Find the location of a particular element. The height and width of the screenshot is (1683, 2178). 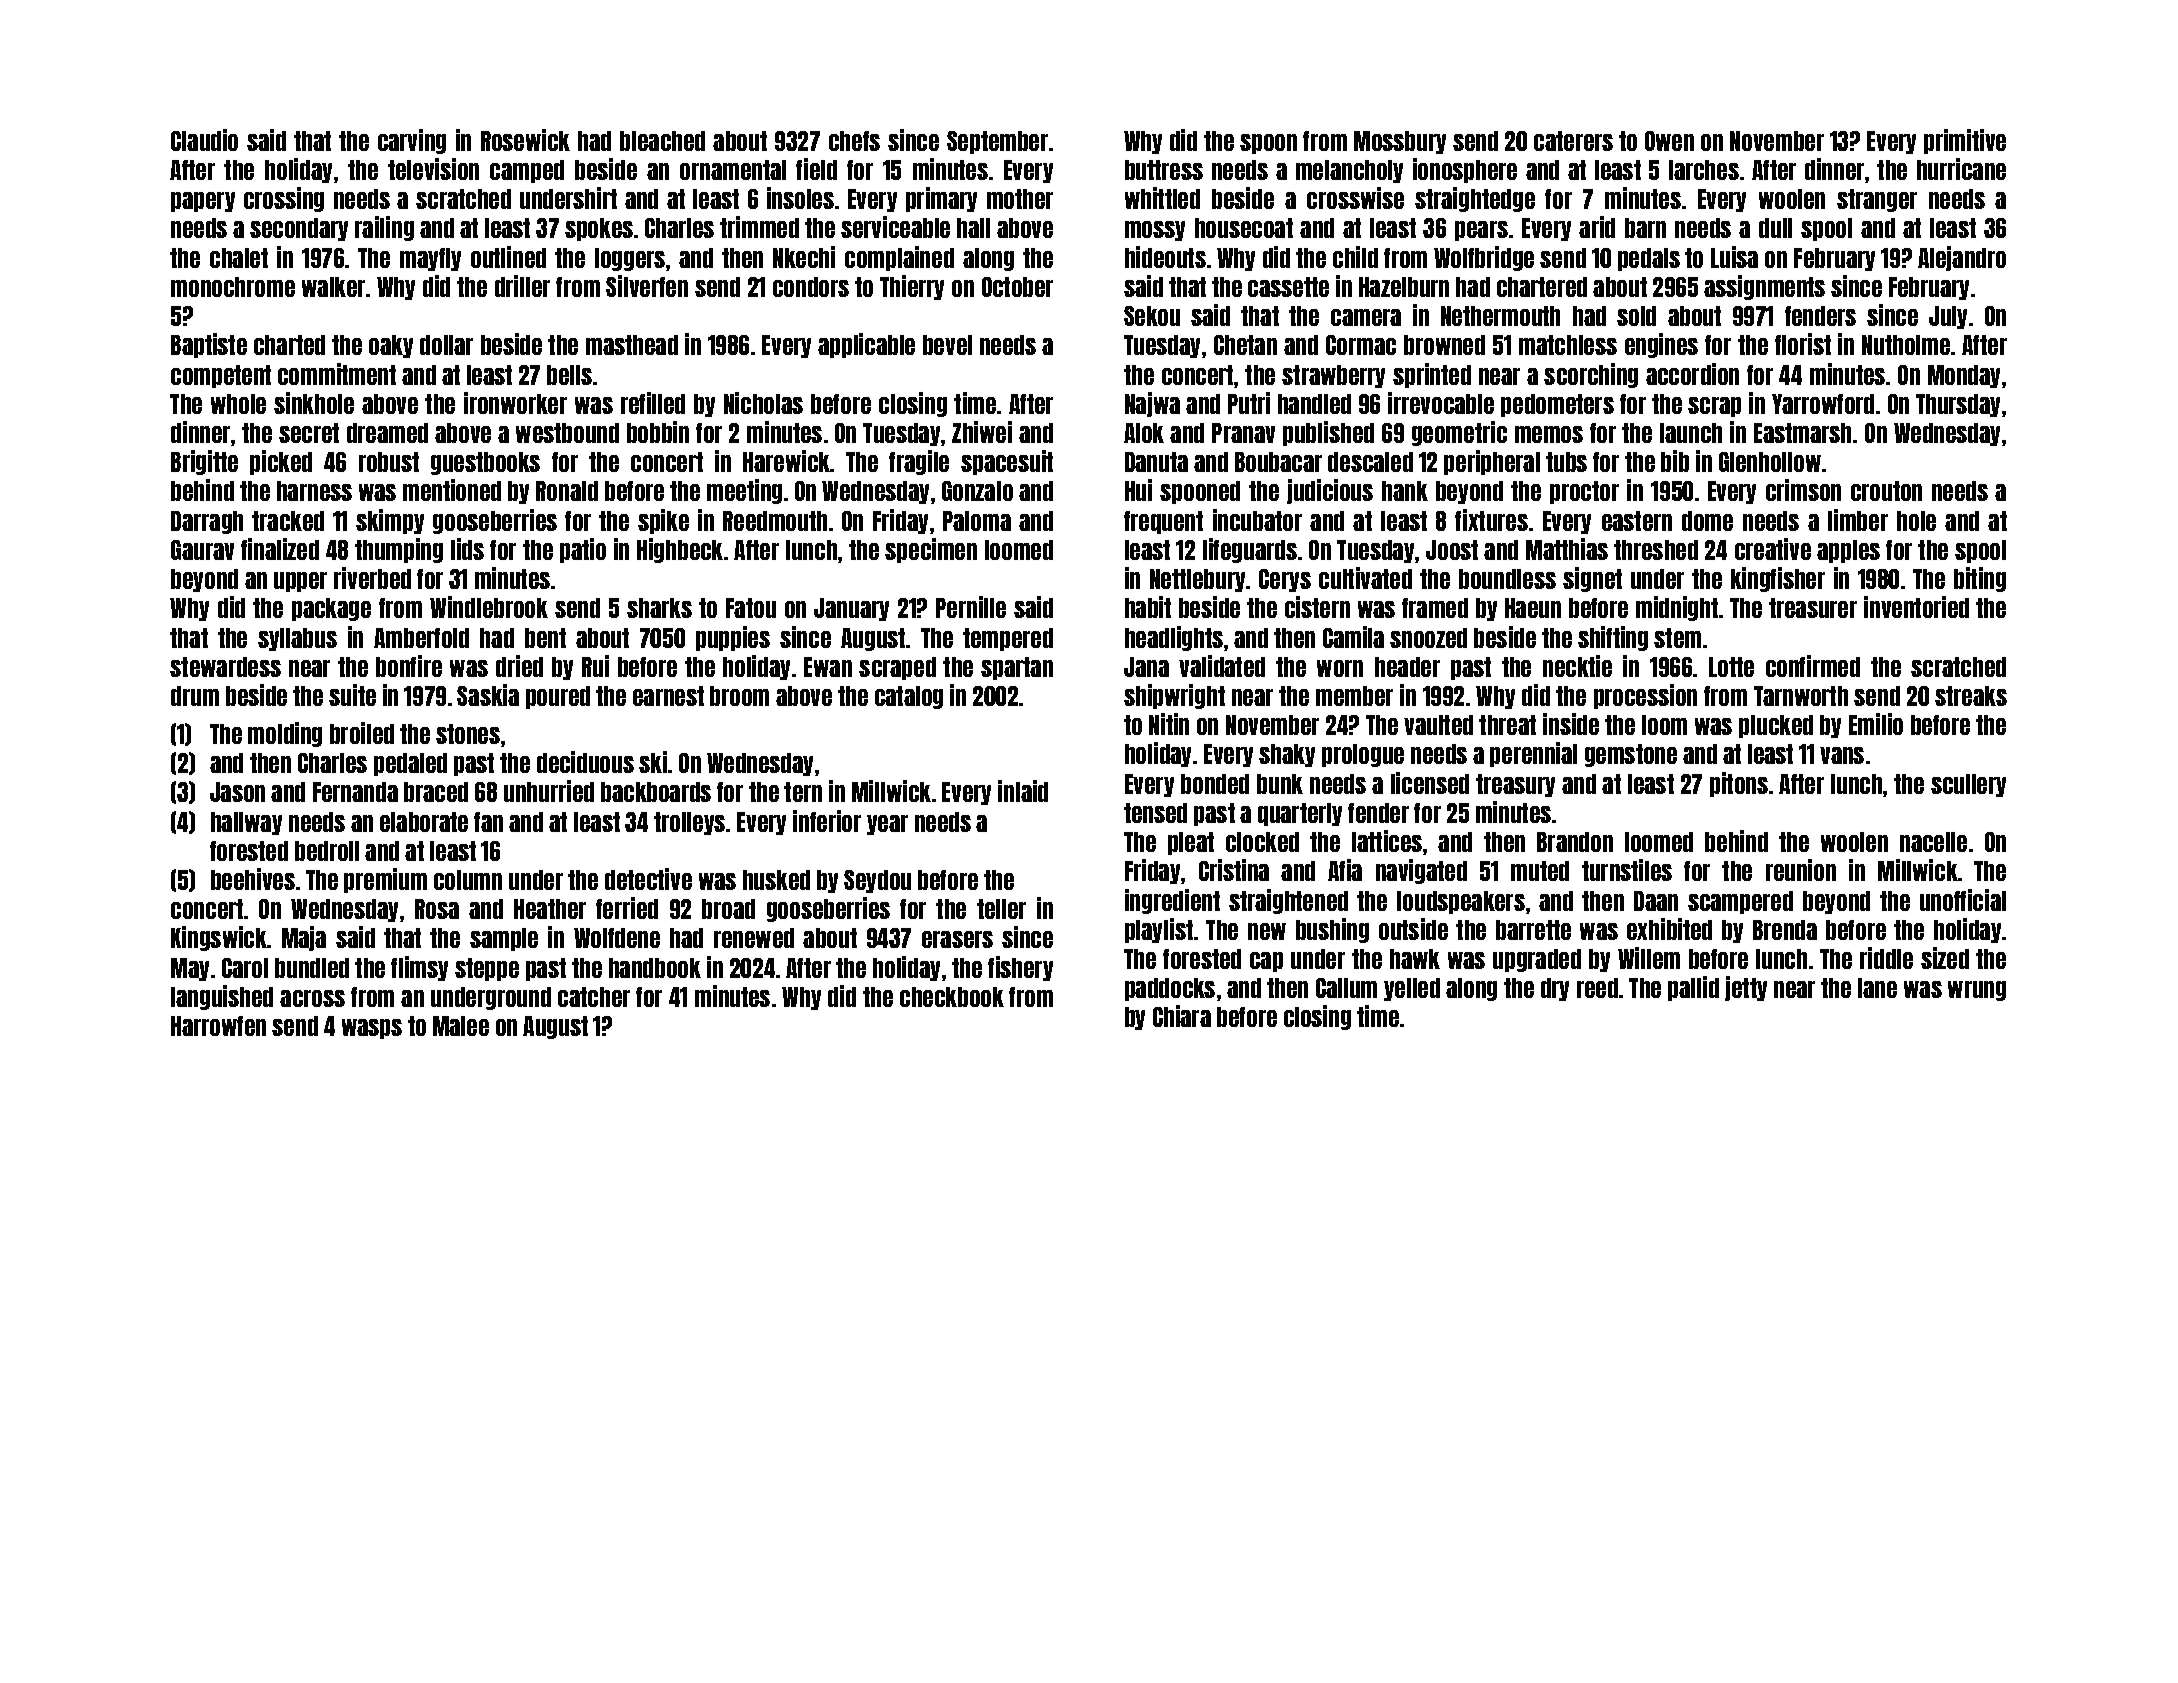

treasury is located at coordinates (1515, 785).
